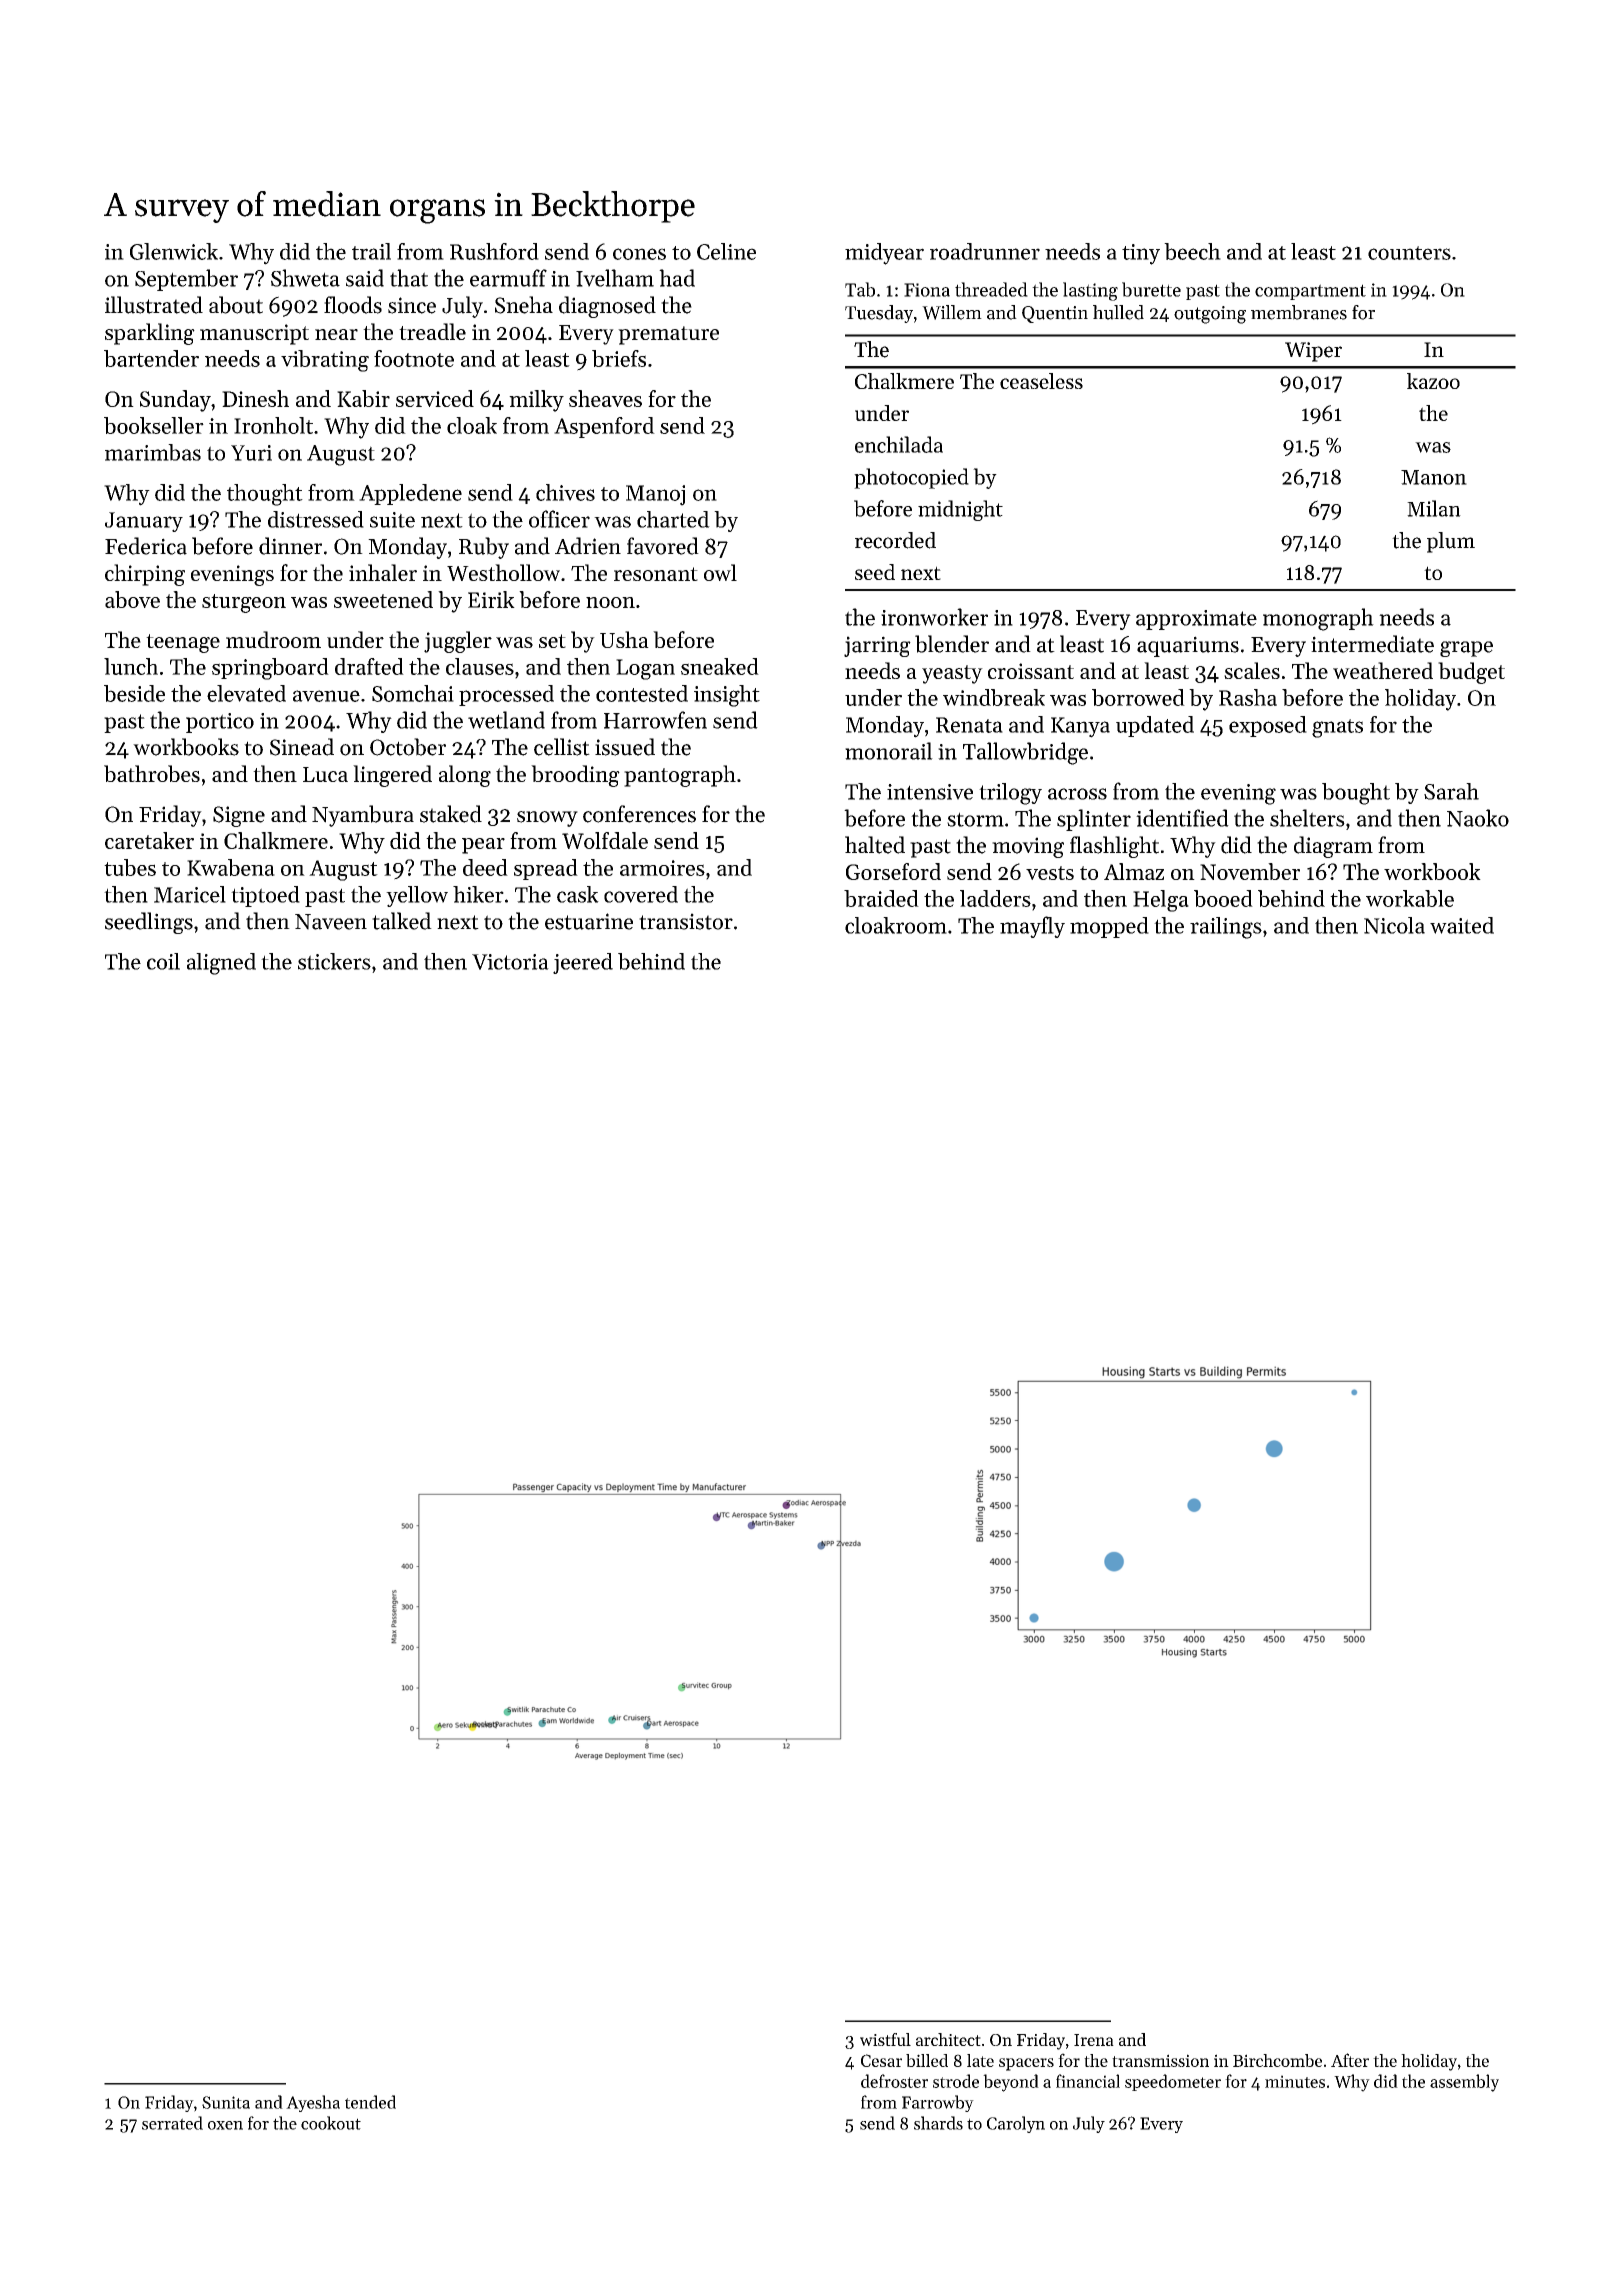 This image has height=2292, width=1620. I want to click on counters, so click(1409, 253).
